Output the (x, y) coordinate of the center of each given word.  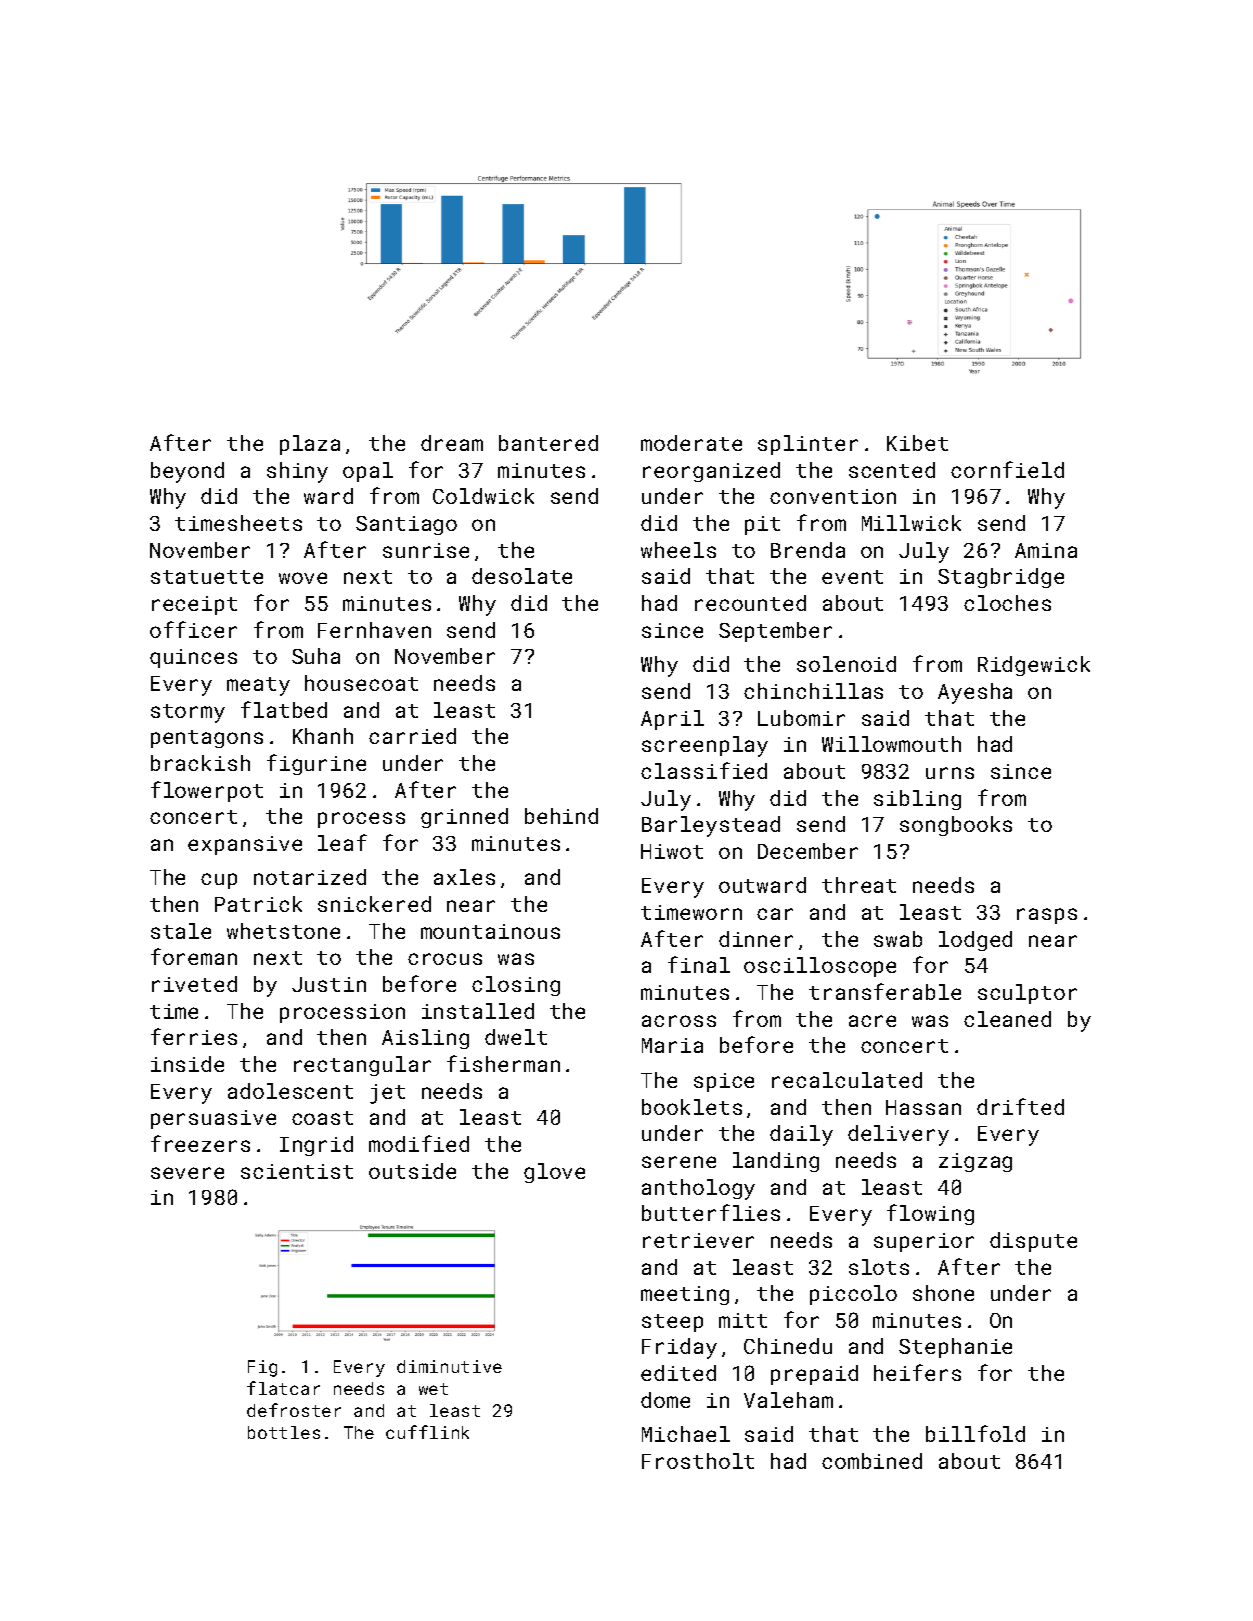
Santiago (406, 525)
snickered (374, 904)
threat (859, 885)
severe (187, 1173)
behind (561, 816)
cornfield (1007, 469)
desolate (522, 576)
